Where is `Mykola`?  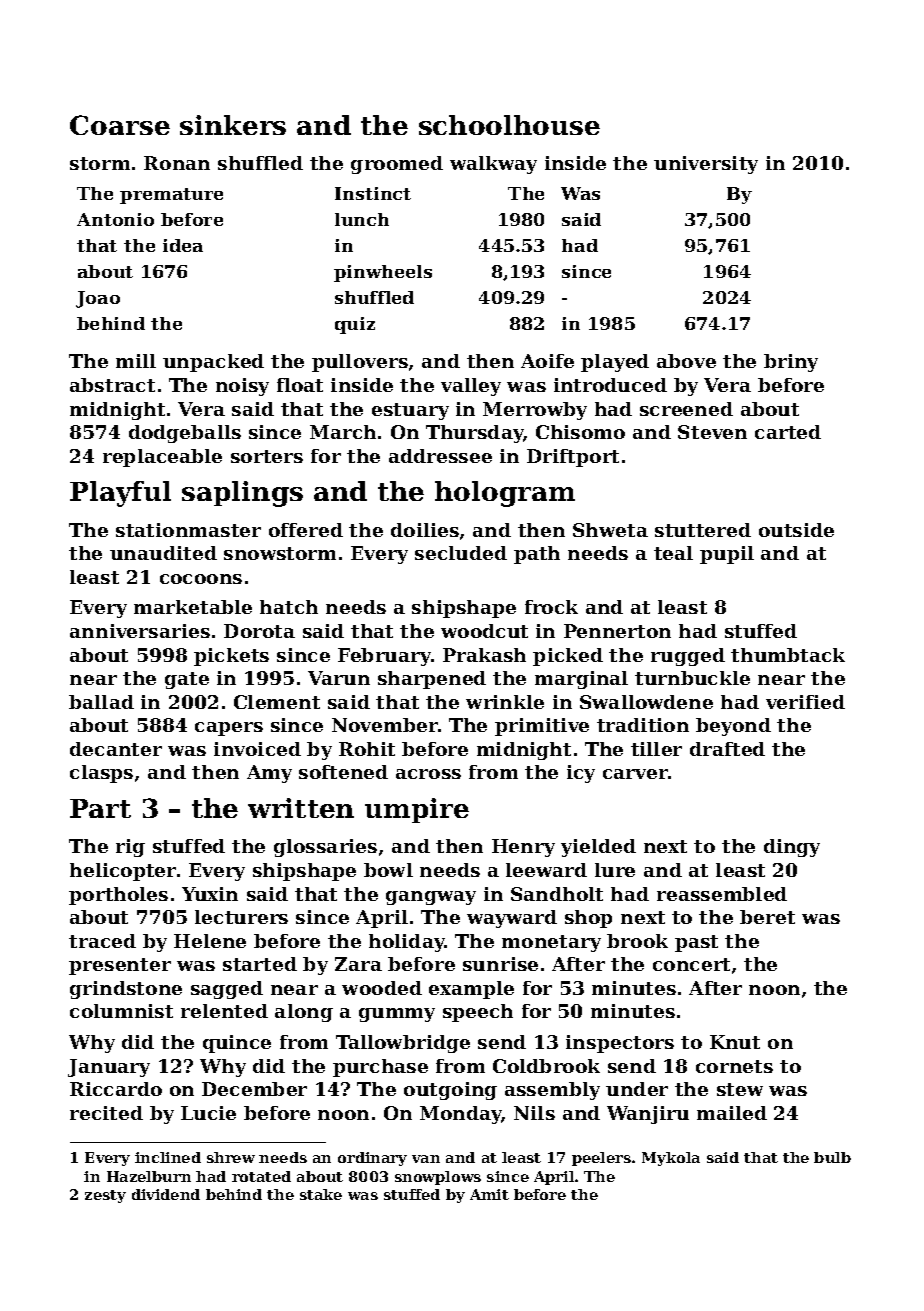
Mykola is located at coordinates (671, 1159).
